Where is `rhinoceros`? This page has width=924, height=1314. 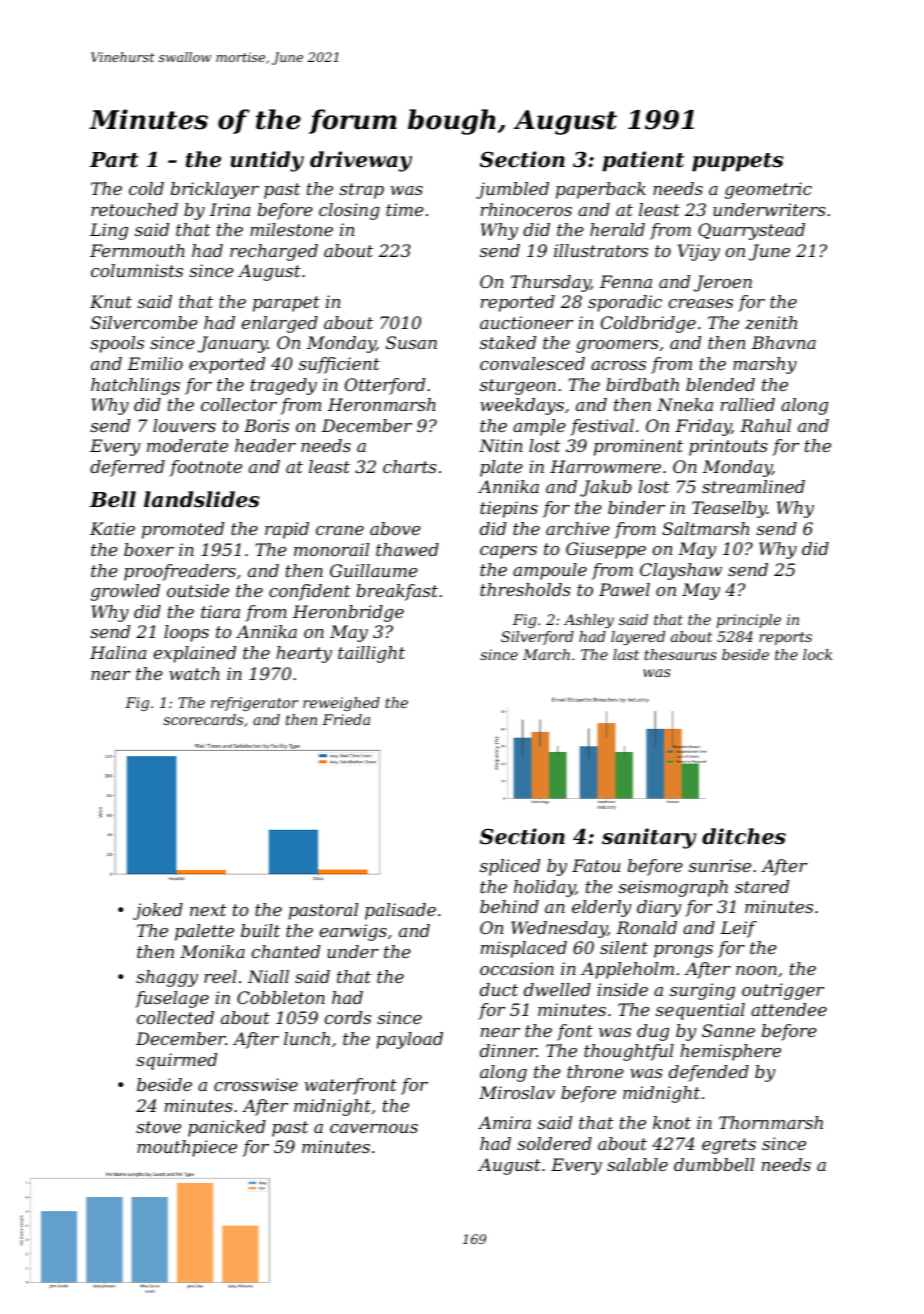 rhinoceros is located at coordinates (526, 209).
